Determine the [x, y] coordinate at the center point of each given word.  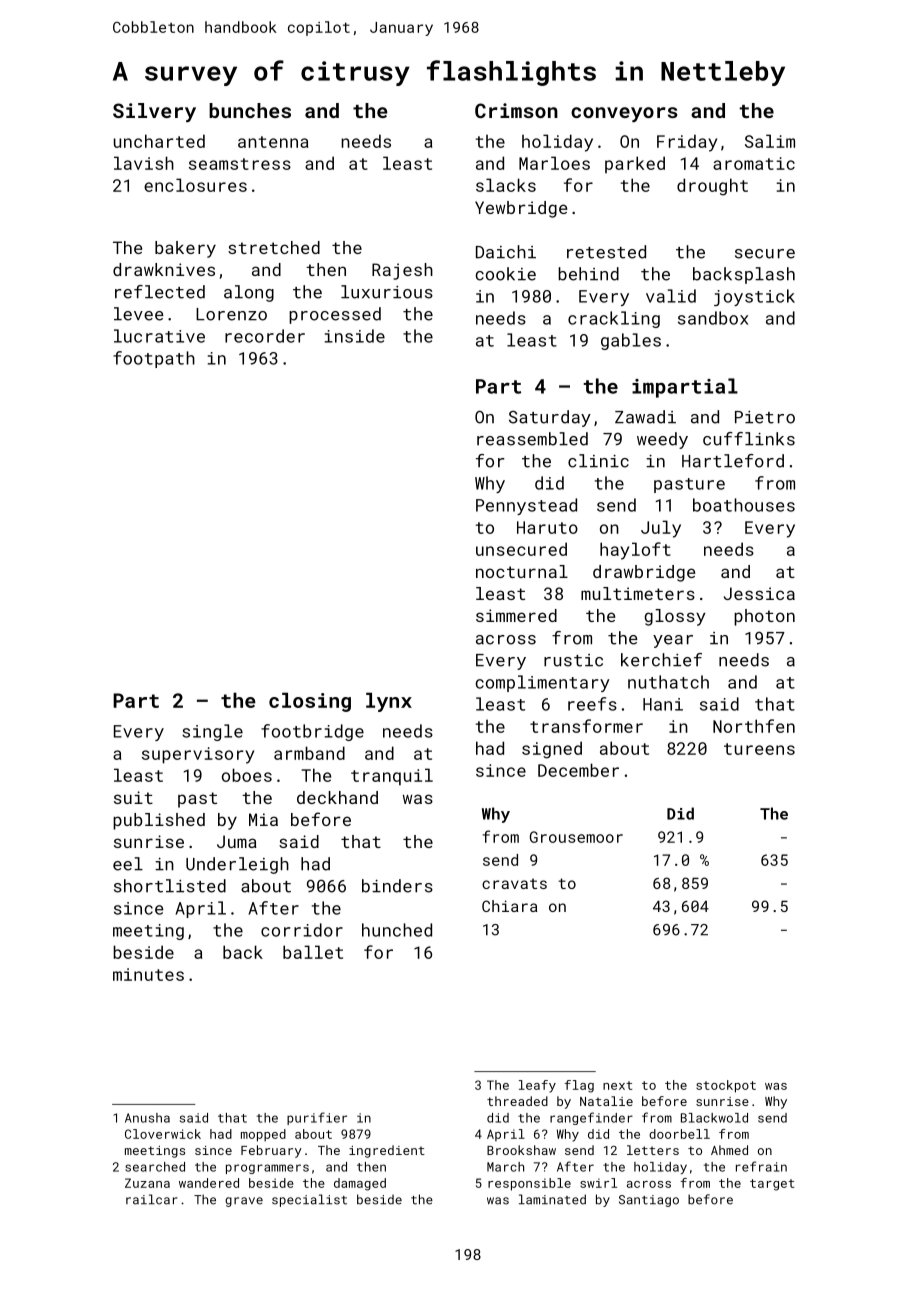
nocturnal [522, 571]
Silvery [154, 112]
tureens [759, 749]
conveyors [624, 114]
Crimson [516, 110]
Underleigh [237, 865]
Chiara [509, 906]
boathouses [744, 505]
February [271, 1151]
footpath [154, 359]
